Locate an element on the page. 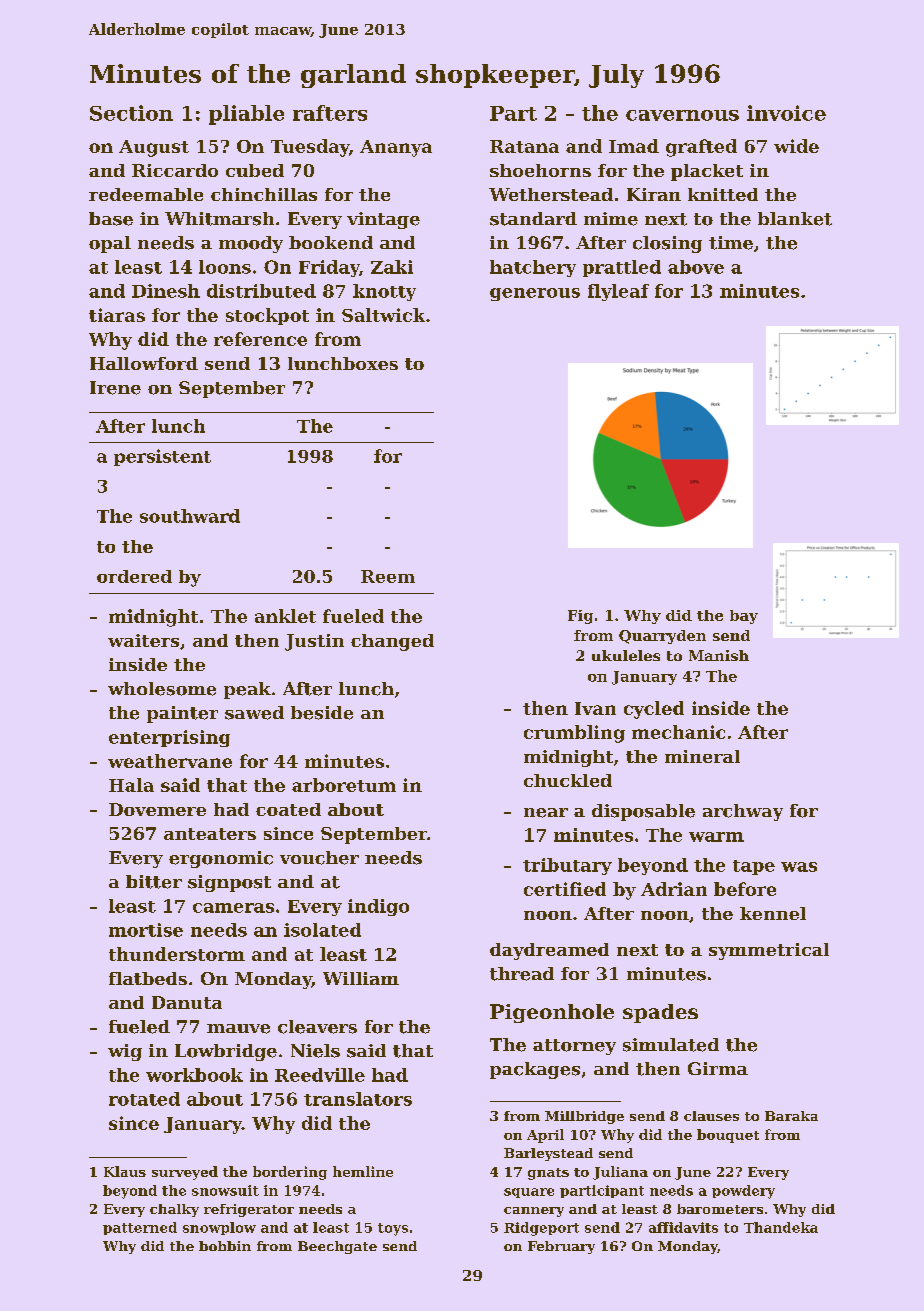 This page has height=1311, width=924. bay is located at coordinates (744, 617).
